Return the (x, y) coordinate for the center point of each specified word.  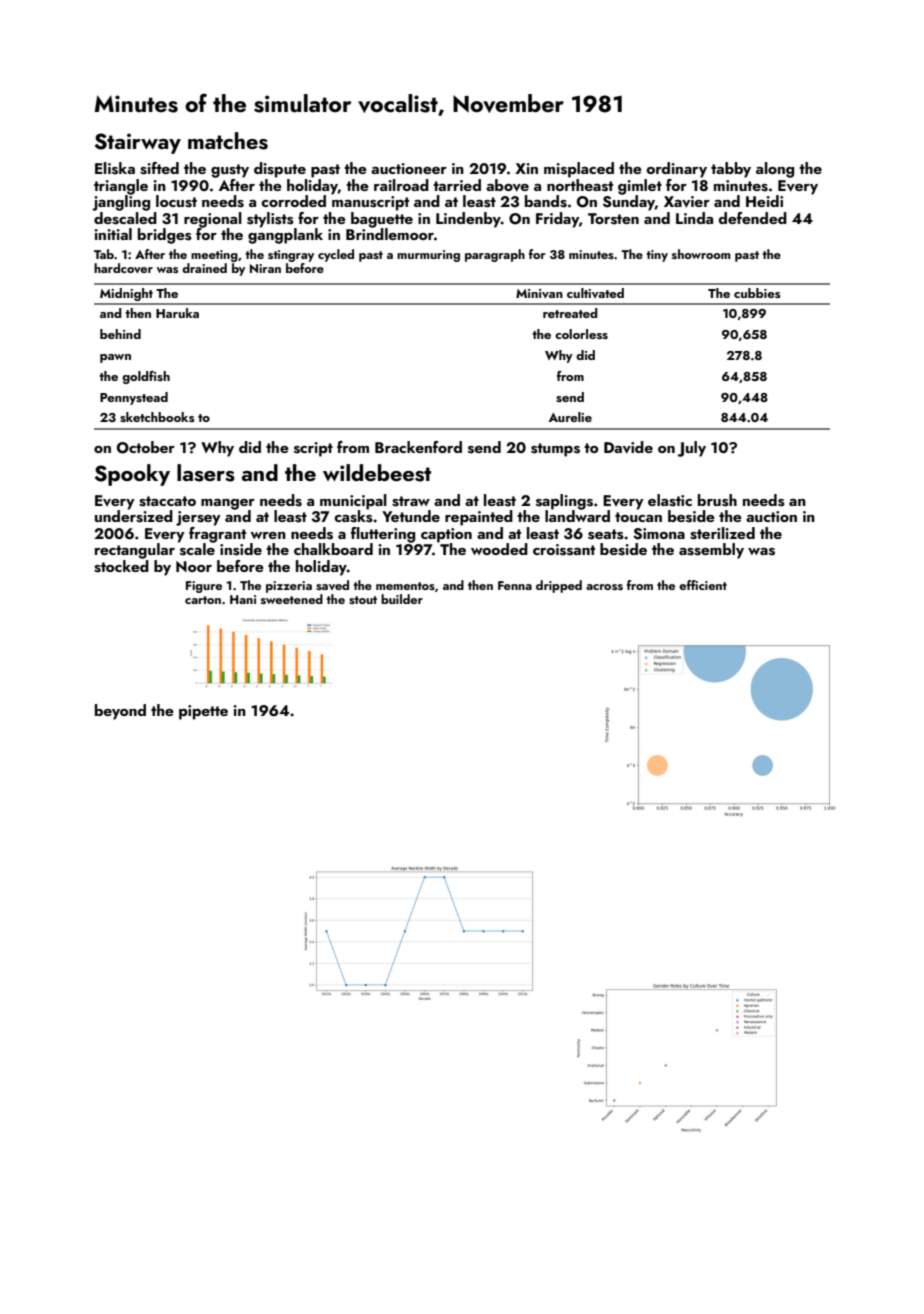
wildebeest (377, 473)
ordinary (676, 170)
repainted (479, 518)
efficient (703, 585)
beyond (120, 712)
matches (228, 141)
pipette (203, 712)
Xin (526, 168)
